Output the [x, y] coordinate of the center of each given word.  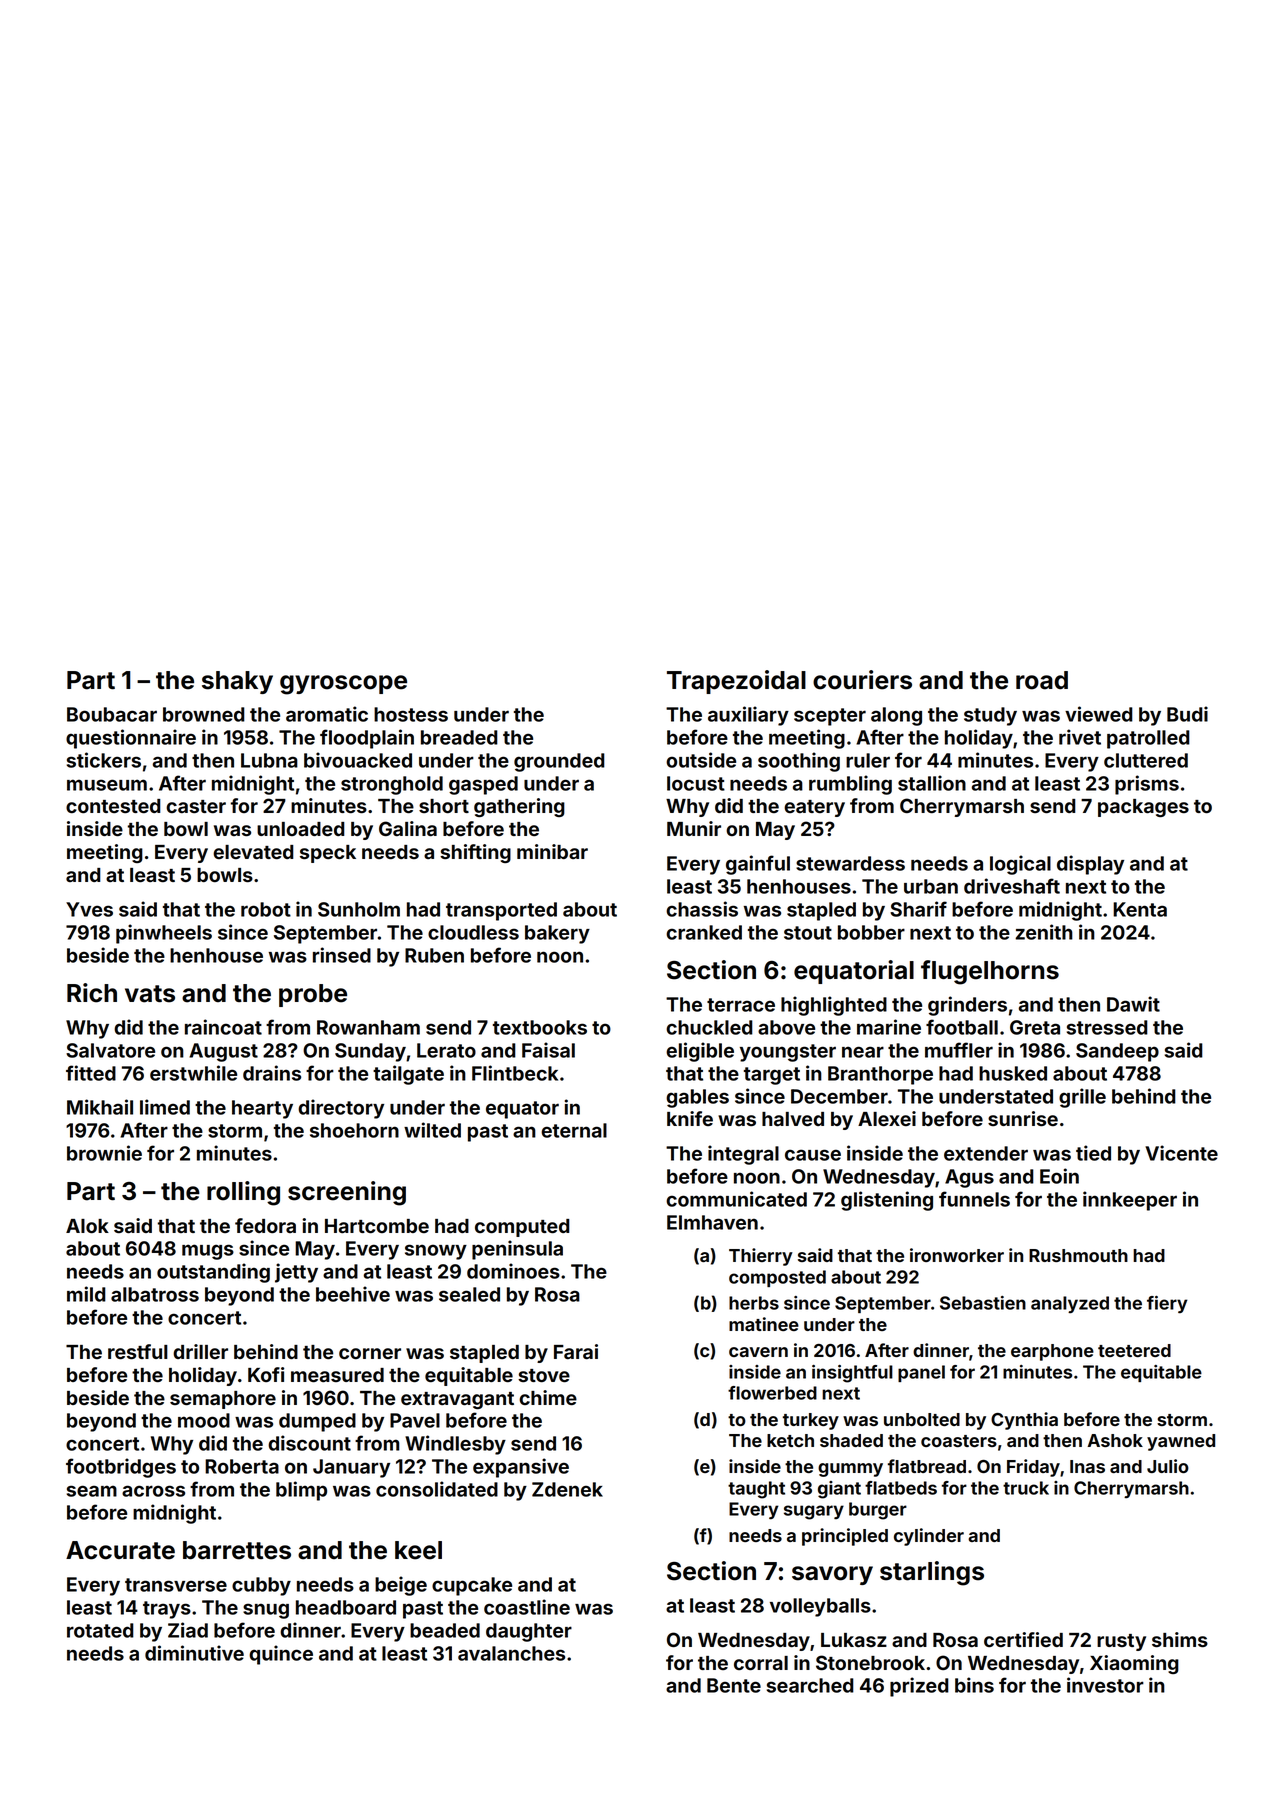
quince [281, 1655]
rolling [243, 1193]
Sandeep [1117, 1052]
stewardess [850, 863]
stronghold [392, 785]
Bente [734, 1685]
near [863, 1052]
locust [696, 783]
